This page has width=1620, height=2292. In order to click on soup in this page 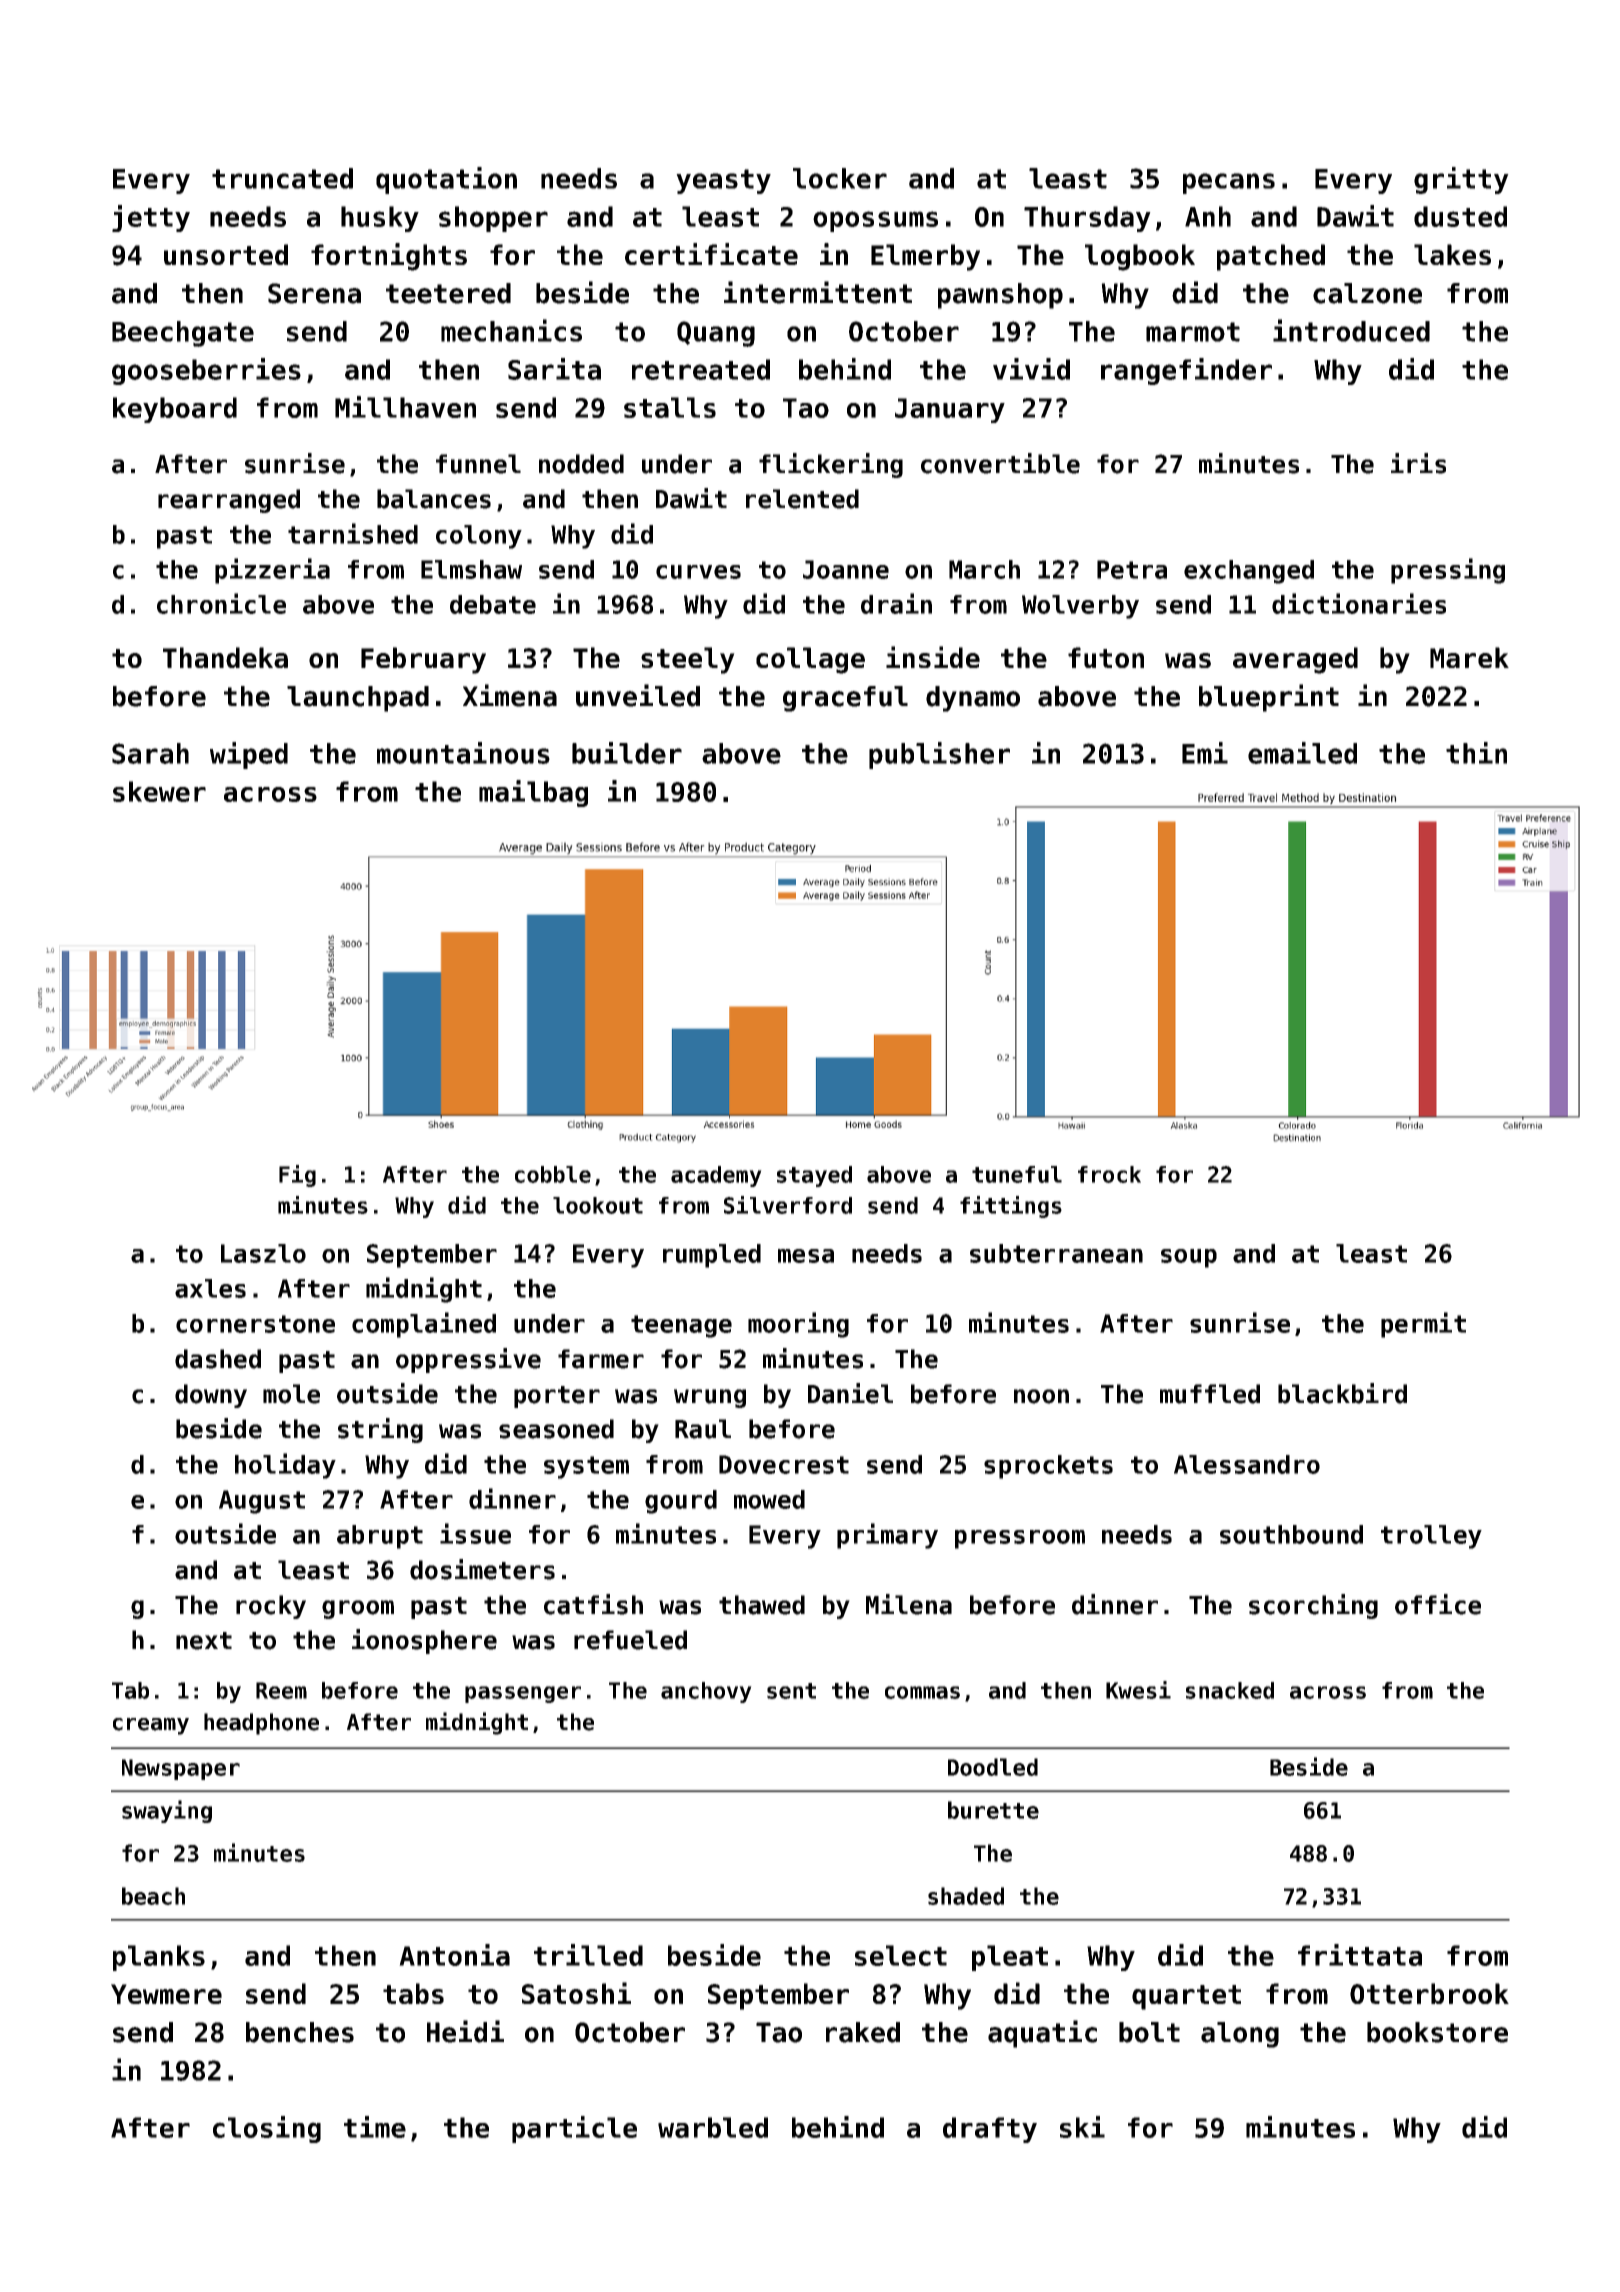, I will do `click(1189, 1258)`.
